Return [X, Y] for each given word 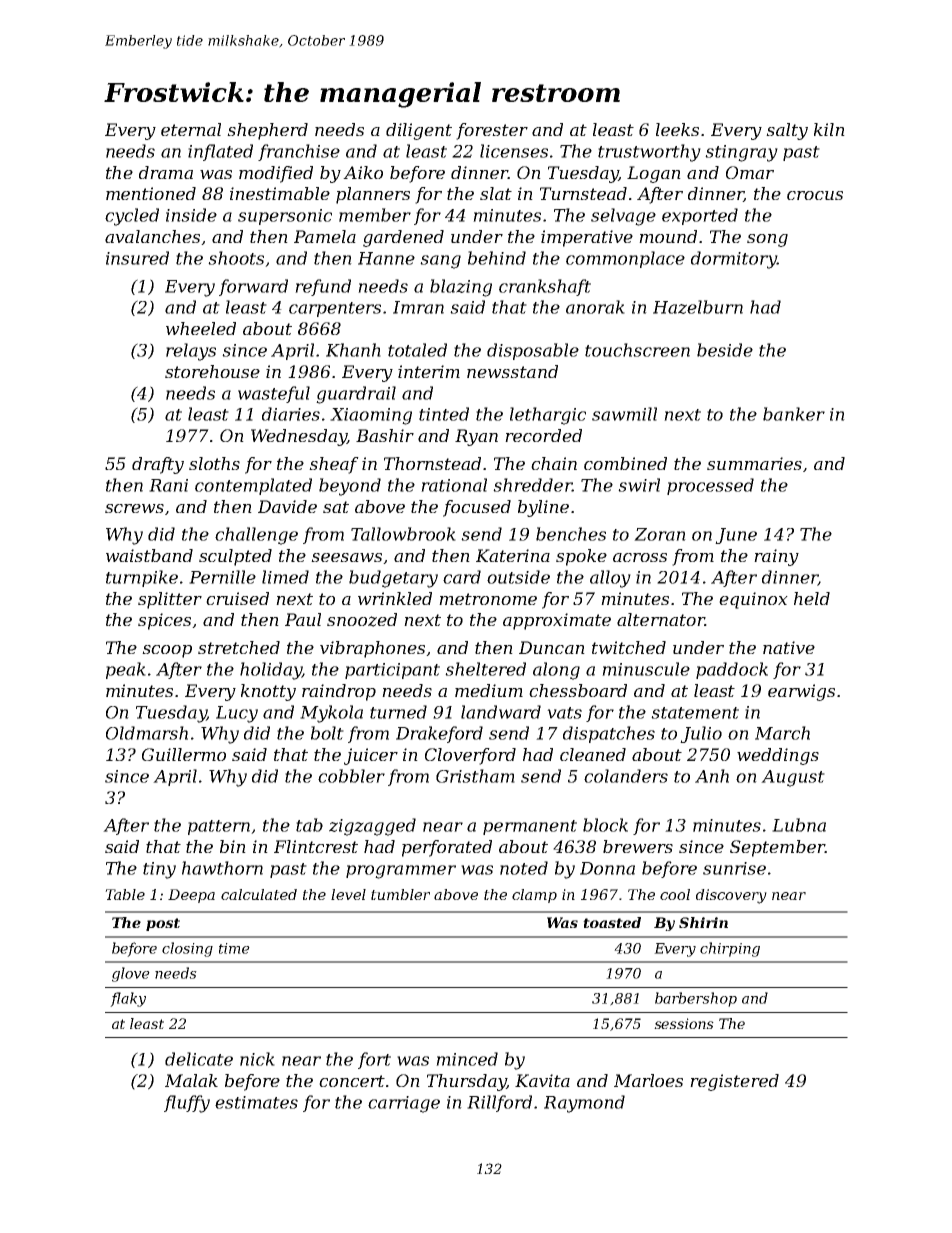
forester [492, 131]
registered [734, 1082]
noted [524, 868]
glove [131, 974]
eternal [191, 129]
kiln [829, 129]
